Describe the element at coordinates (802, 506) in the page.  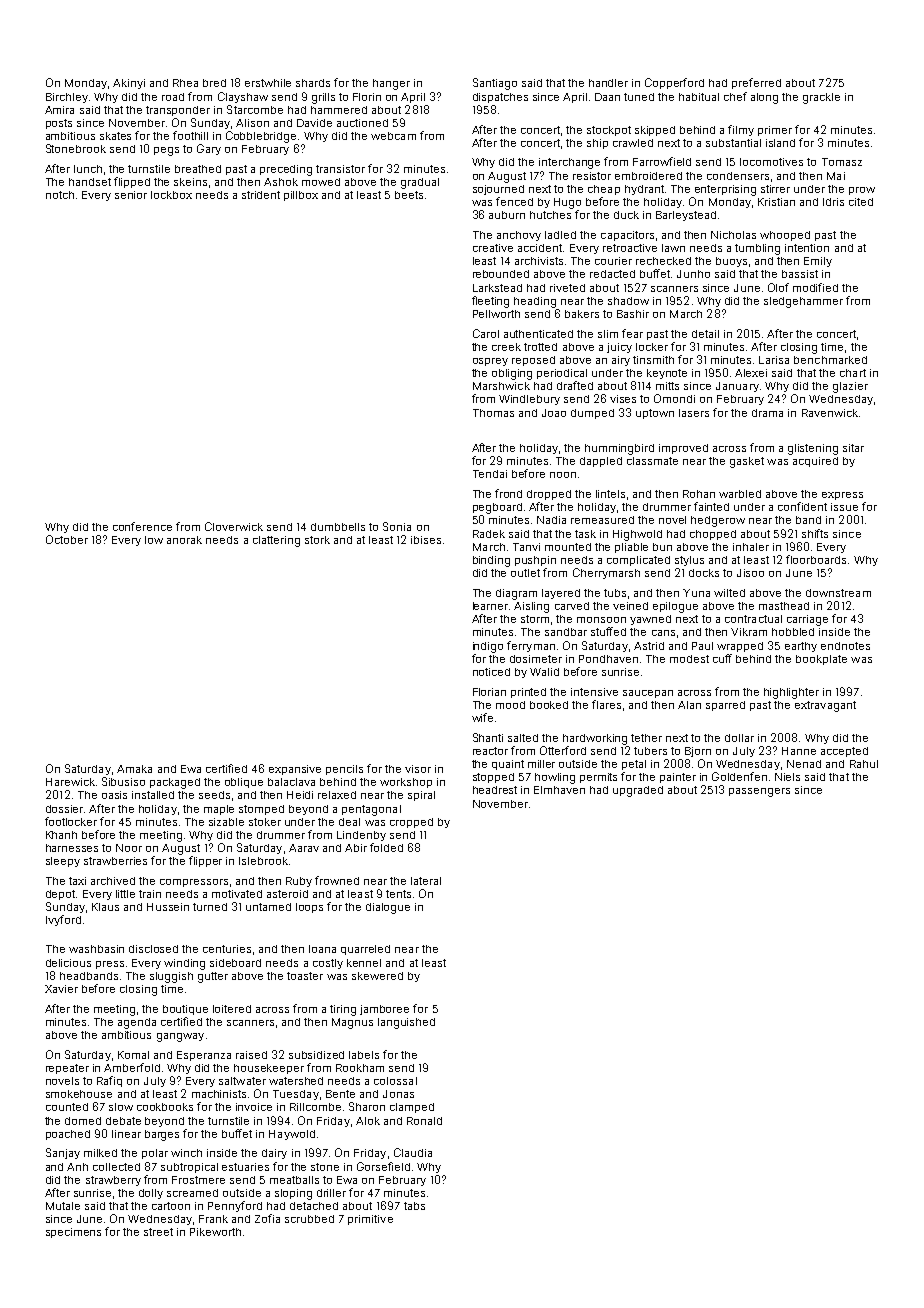
I see `confident` at that location.
